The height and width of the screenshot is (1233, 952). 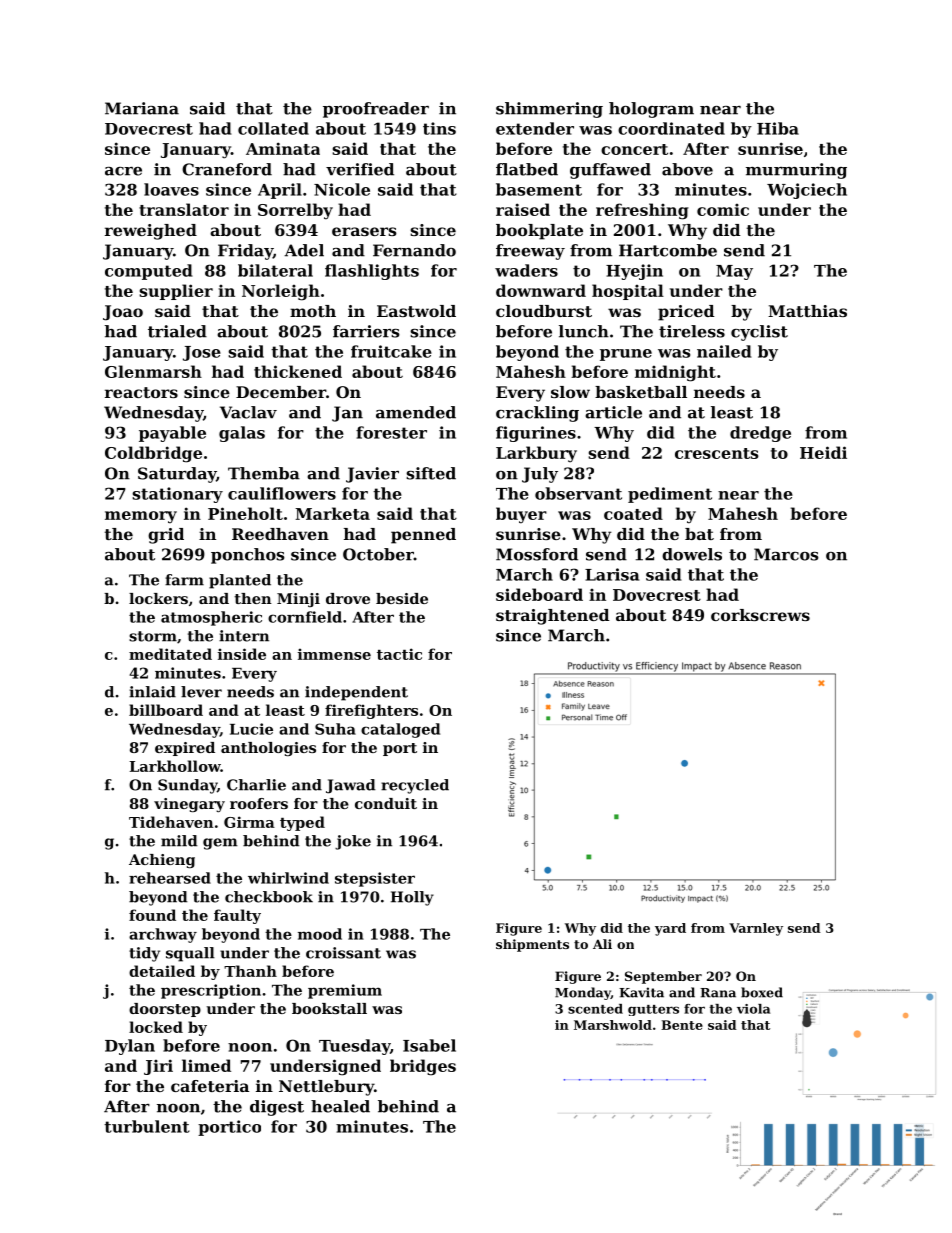 I want to click on corkscrews, so click(x=760, y=615).
